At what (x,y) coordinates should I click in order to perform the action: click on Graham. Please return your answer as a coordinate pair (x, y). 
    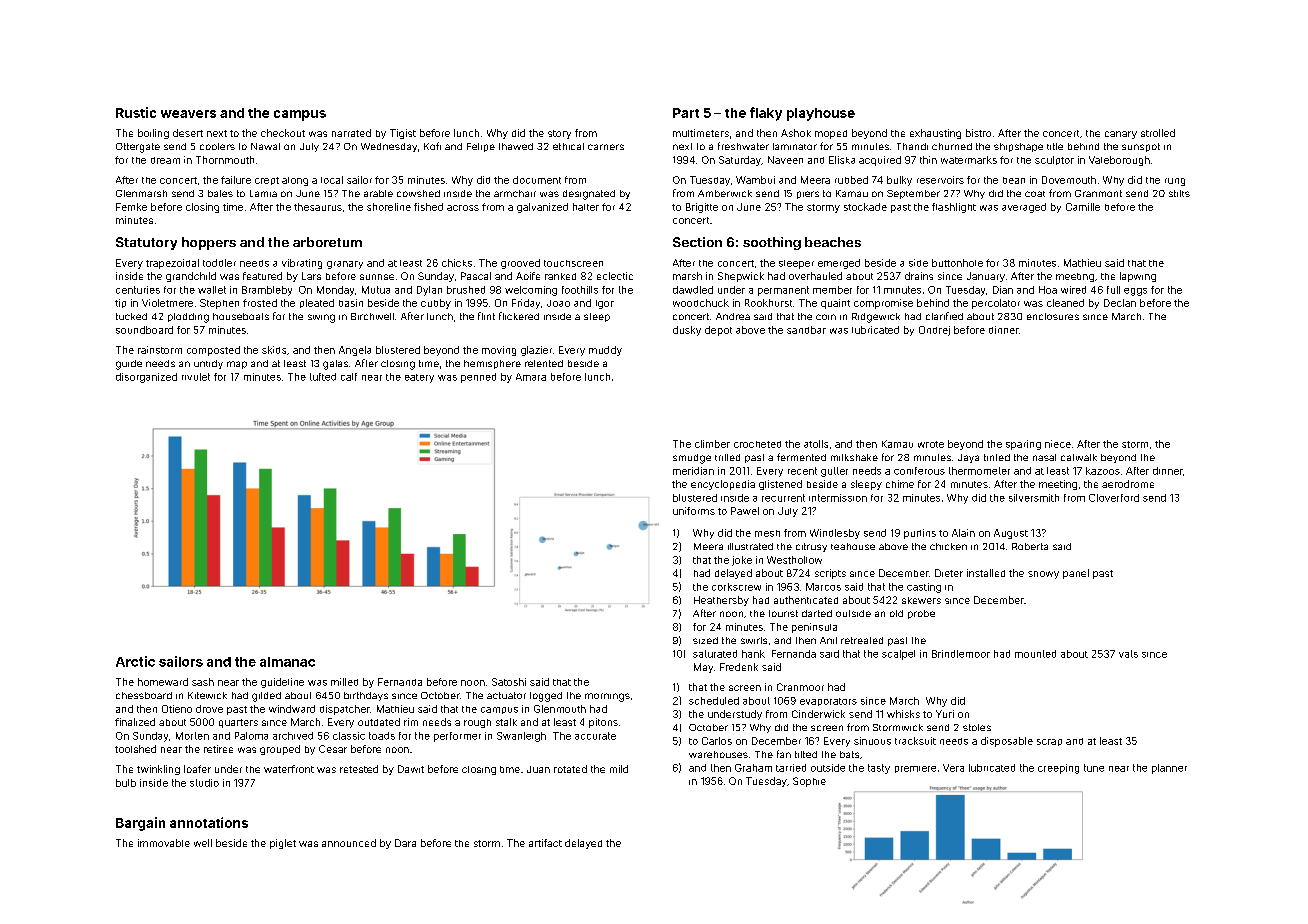
    Looking at the image, I should click on (753, 768).
